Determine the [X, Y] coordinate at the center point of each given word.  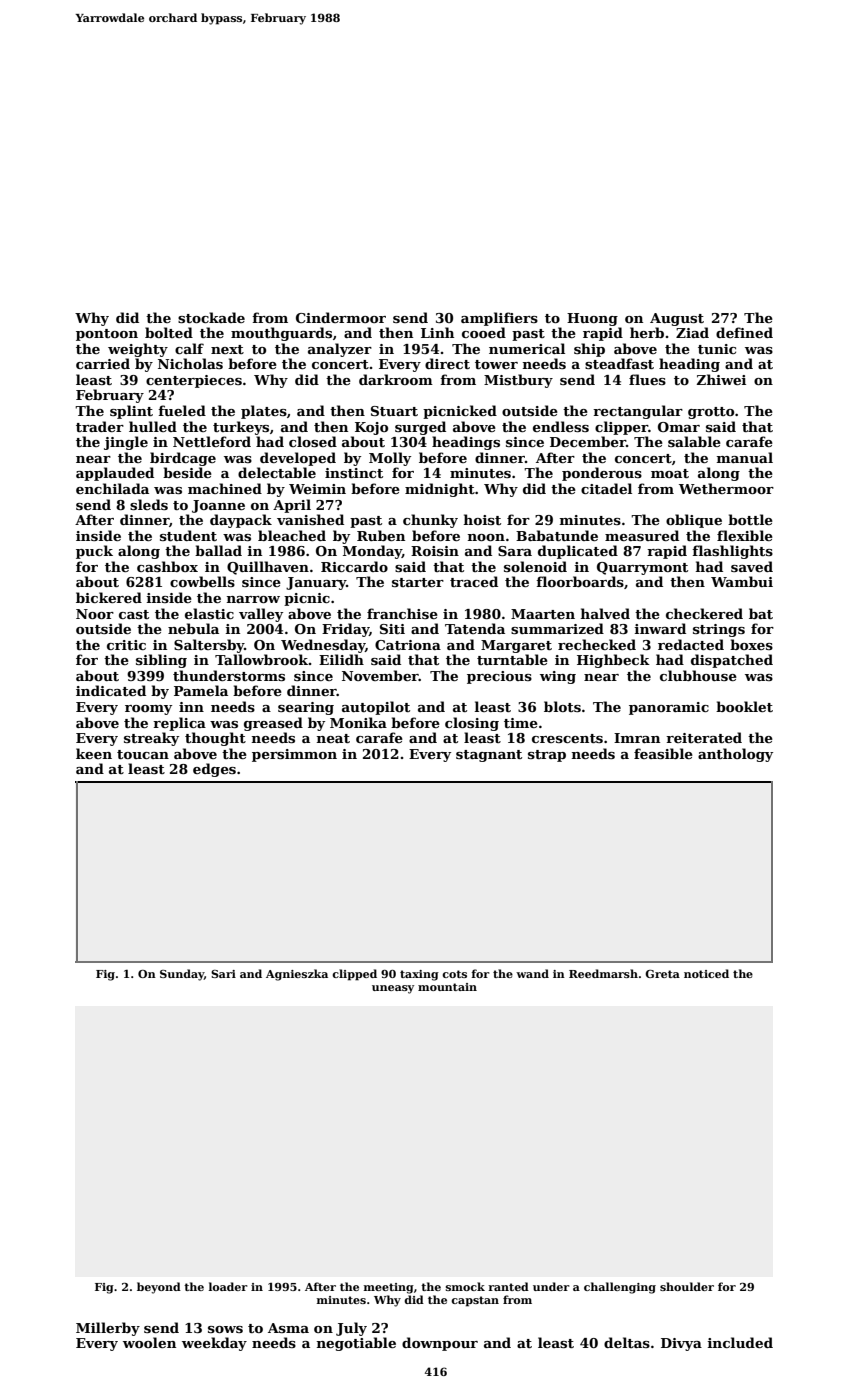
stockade [211, 317]
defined [744, 332]
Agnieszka [297, 975]
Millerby [108, 1329]
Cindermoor [341, 317]
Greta [662, 974]
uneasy [393, 989]
